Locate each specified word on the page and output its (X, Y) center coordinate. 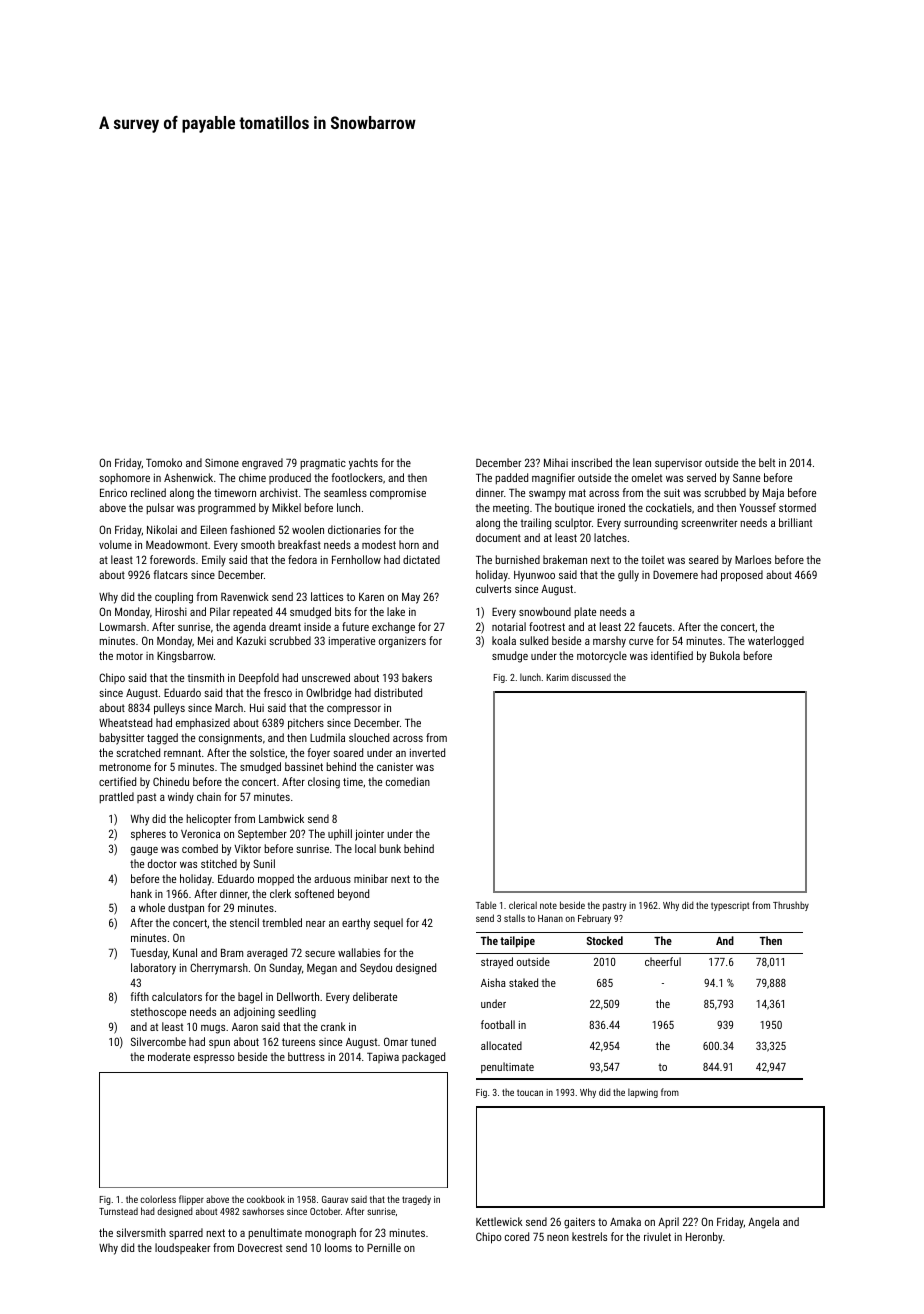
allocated (501, 1045)
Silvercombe (158, 1041)
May (411, 598)
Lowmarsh (123, 626)
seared (703, 559)
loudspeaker (182, 1248)
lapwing (643, 1093)
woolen (308, 529)
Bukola (725, 655)
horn (409, 544)
